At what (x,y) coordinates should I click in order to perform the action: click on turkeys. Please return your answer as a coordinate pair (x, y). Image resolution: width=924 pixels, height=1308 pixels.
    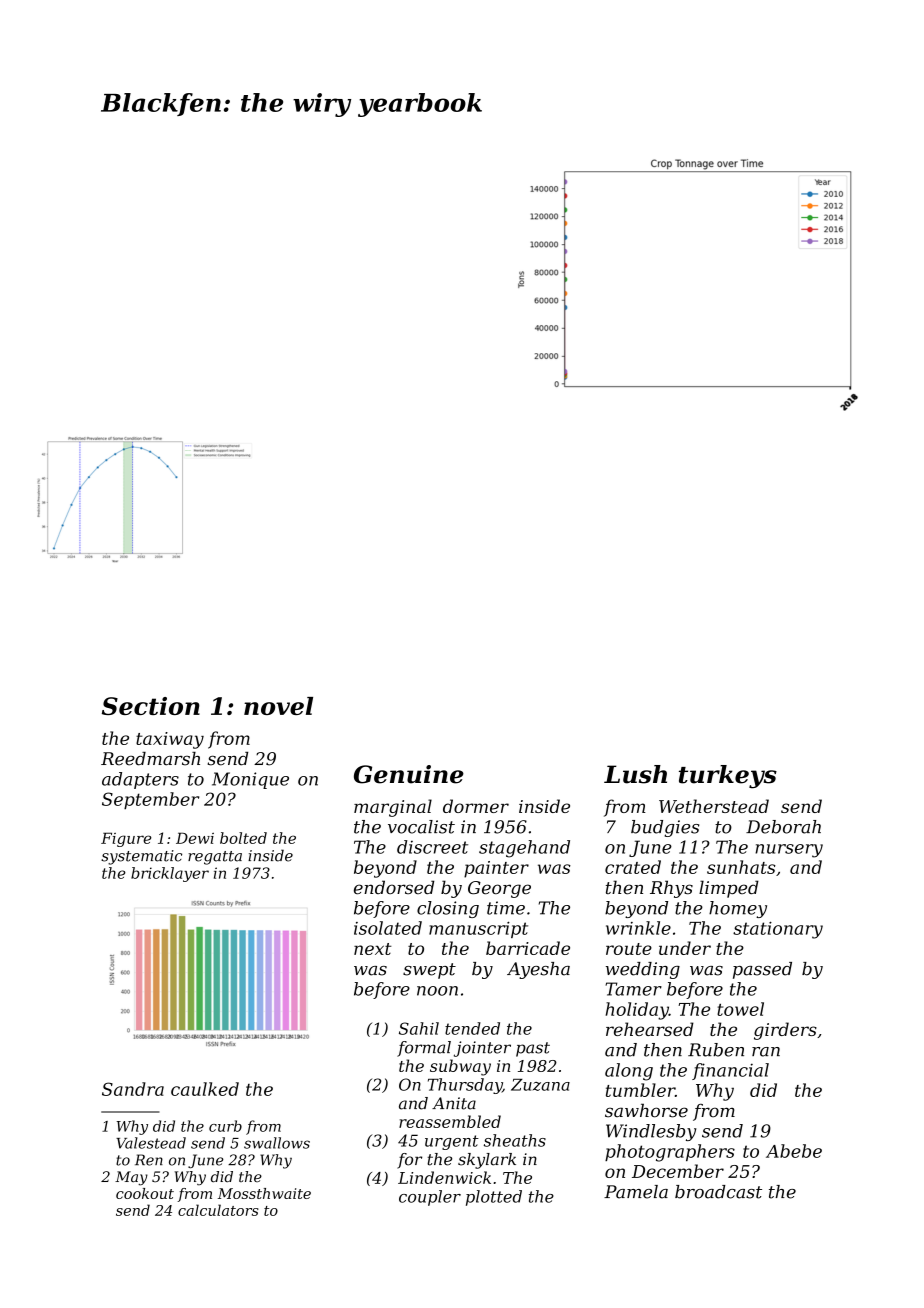
    Looking at the image, I should click on (728, 777).
